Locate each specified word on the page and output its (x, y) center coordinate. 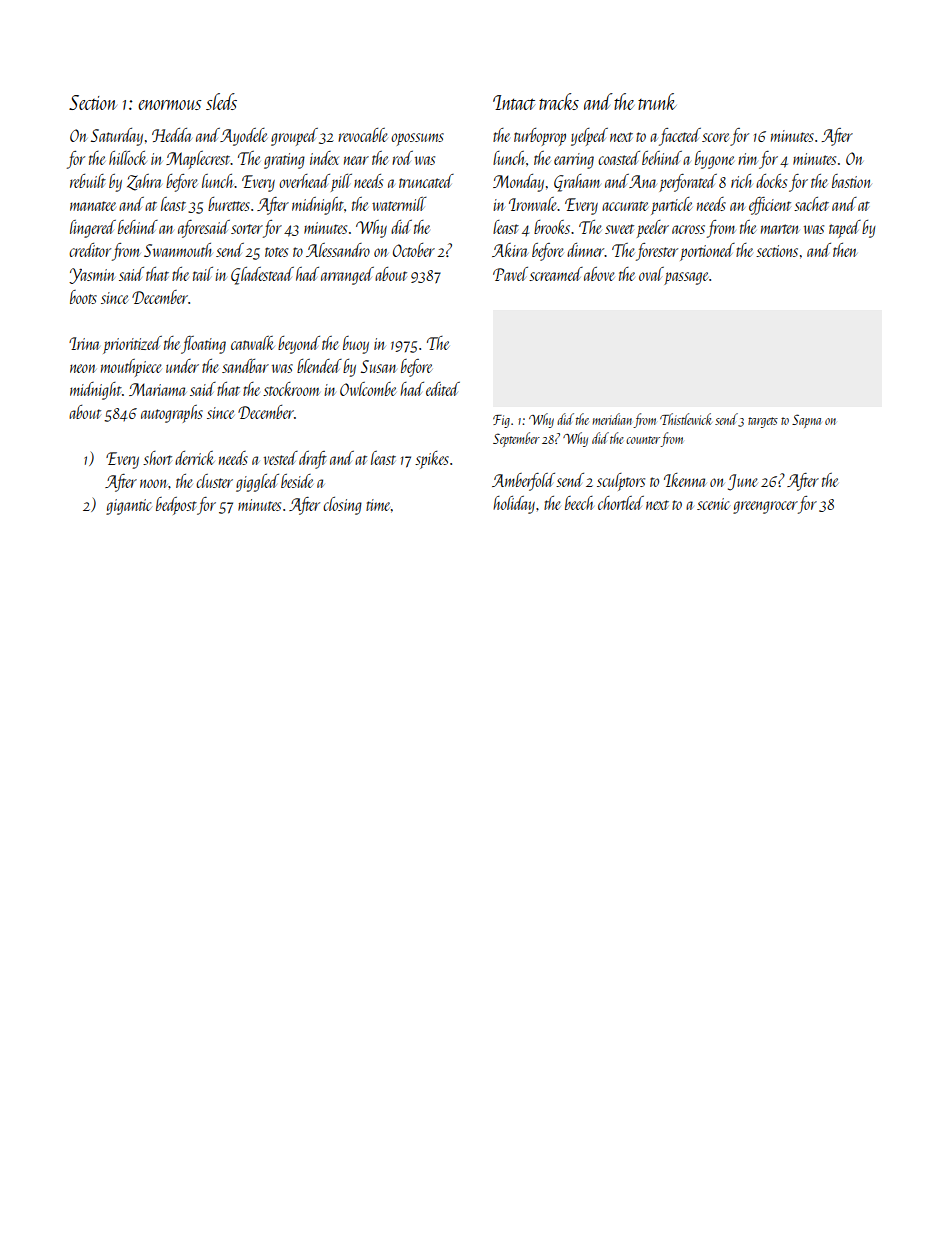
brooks (552, 227)
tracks (559, 101)
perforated (688, 183)
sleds (221, 101)
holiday (514, 505)
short (157, 458)
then (845, 250)
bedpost (176, 506)
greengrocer (765, 507)
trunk (657, 101)
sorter (247, 229)
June (743, 482)
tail (203, 274)
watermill (399, 204)
